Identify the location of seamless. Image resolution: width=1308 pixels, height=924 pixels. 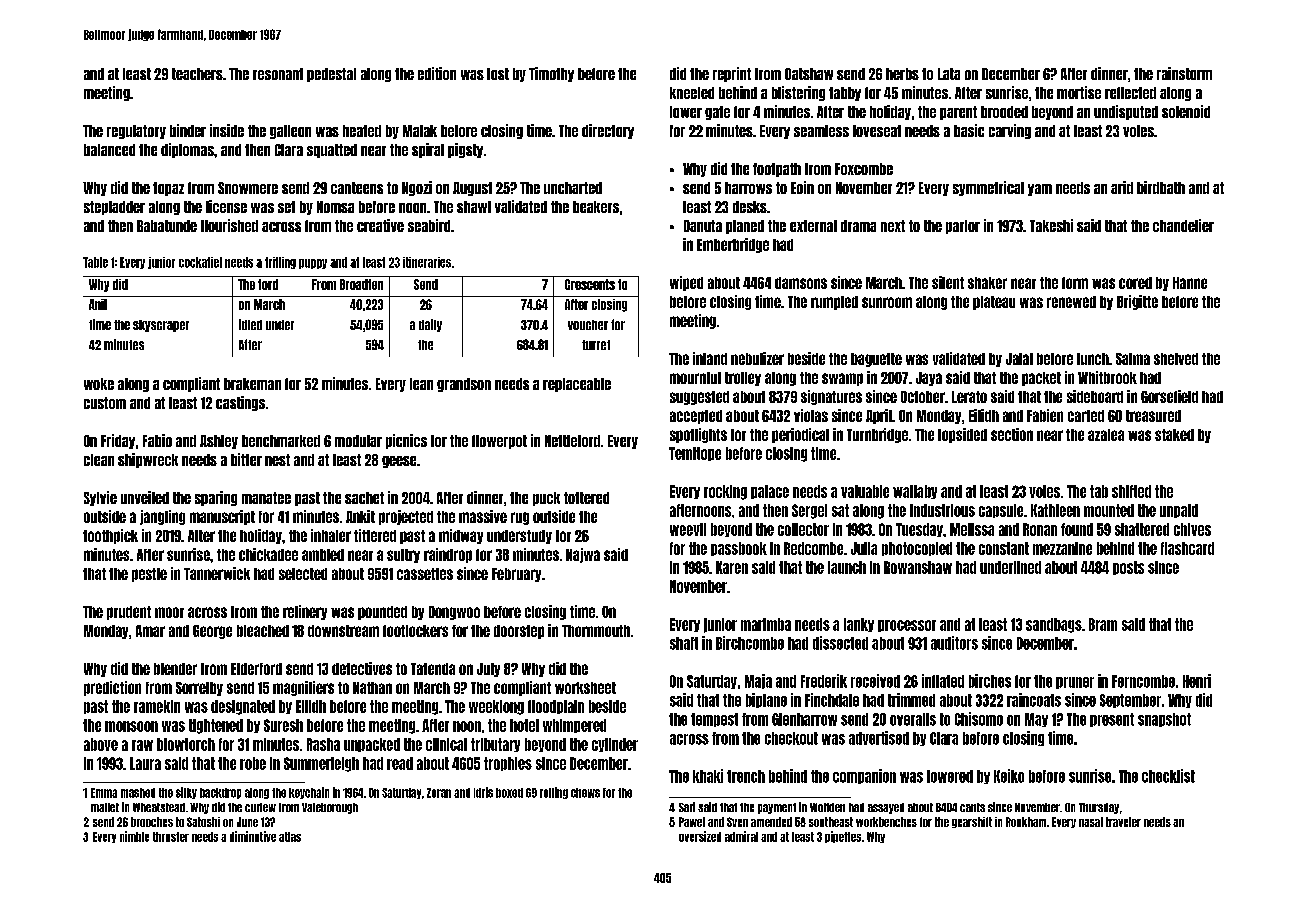
(821, 131).
